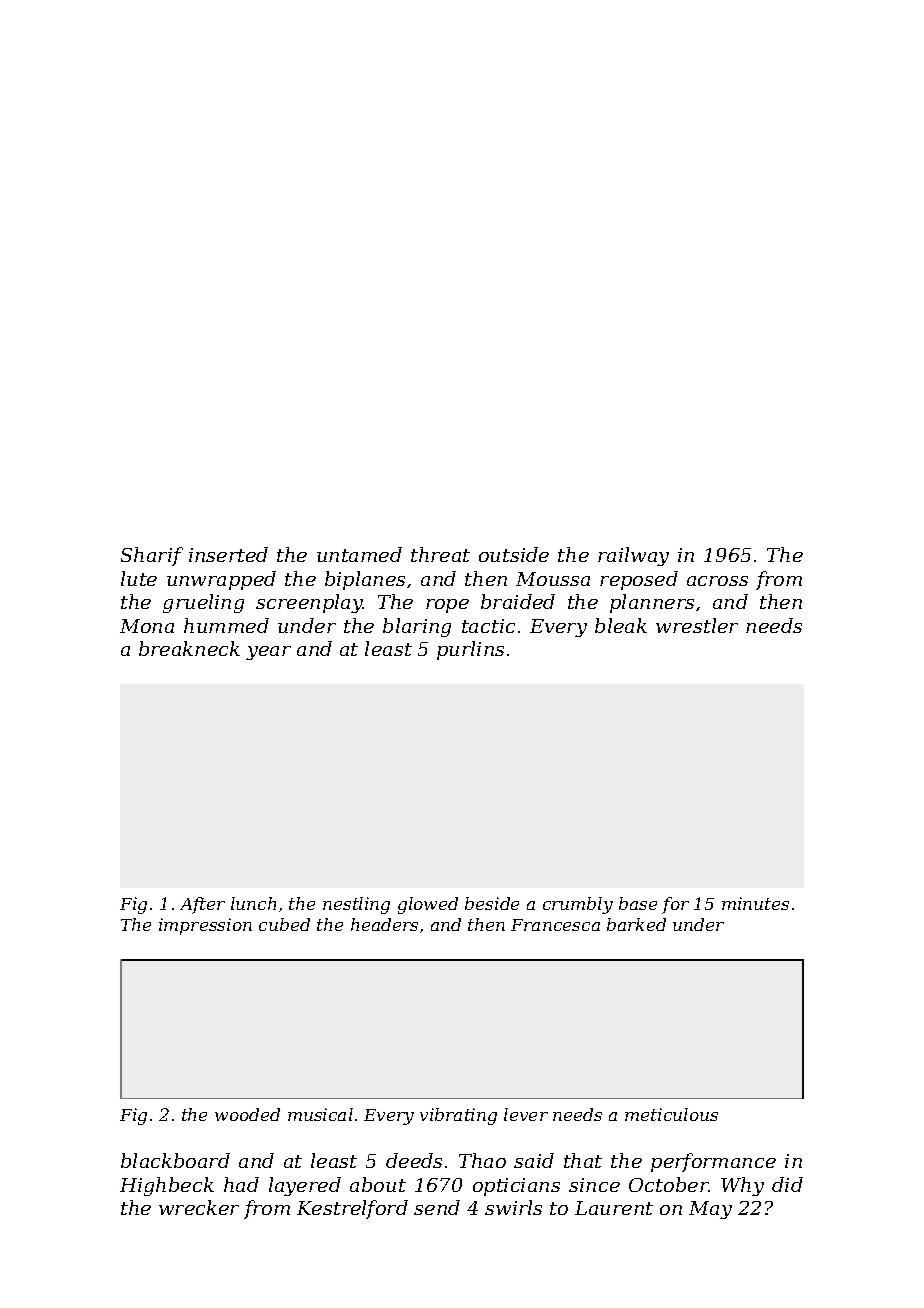 Image resolution: width=924 pixels, height=1308 pixels. Describe the element at coordinates (470, 650) in the page. I see `purlins` at that location.
